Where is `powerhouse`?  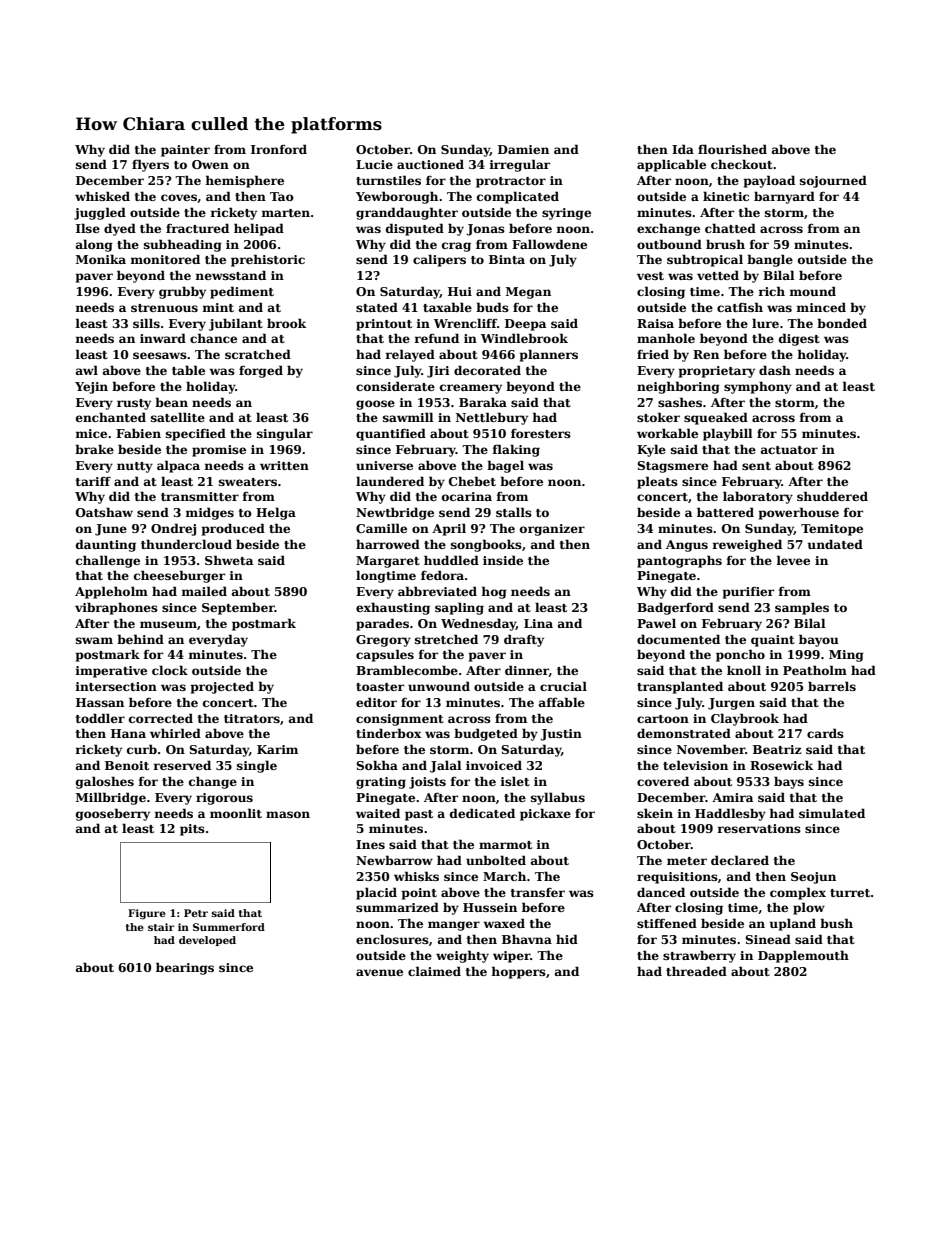
powerhouse is located at coordinates (799, 513).
